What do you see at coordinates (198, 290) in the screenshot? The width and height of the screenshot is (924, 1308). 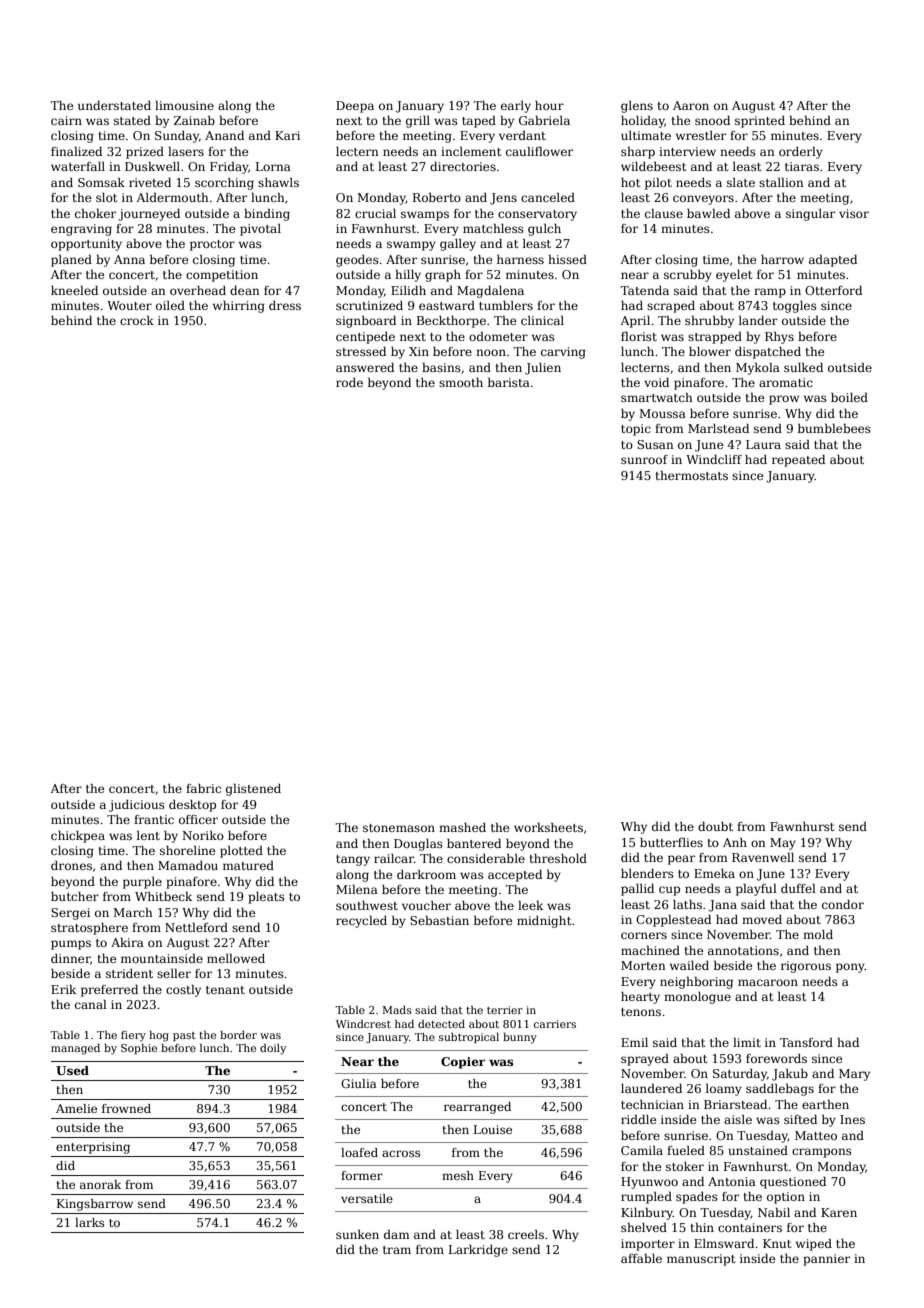 I see `overhead` at bounding box center [198, 290].
